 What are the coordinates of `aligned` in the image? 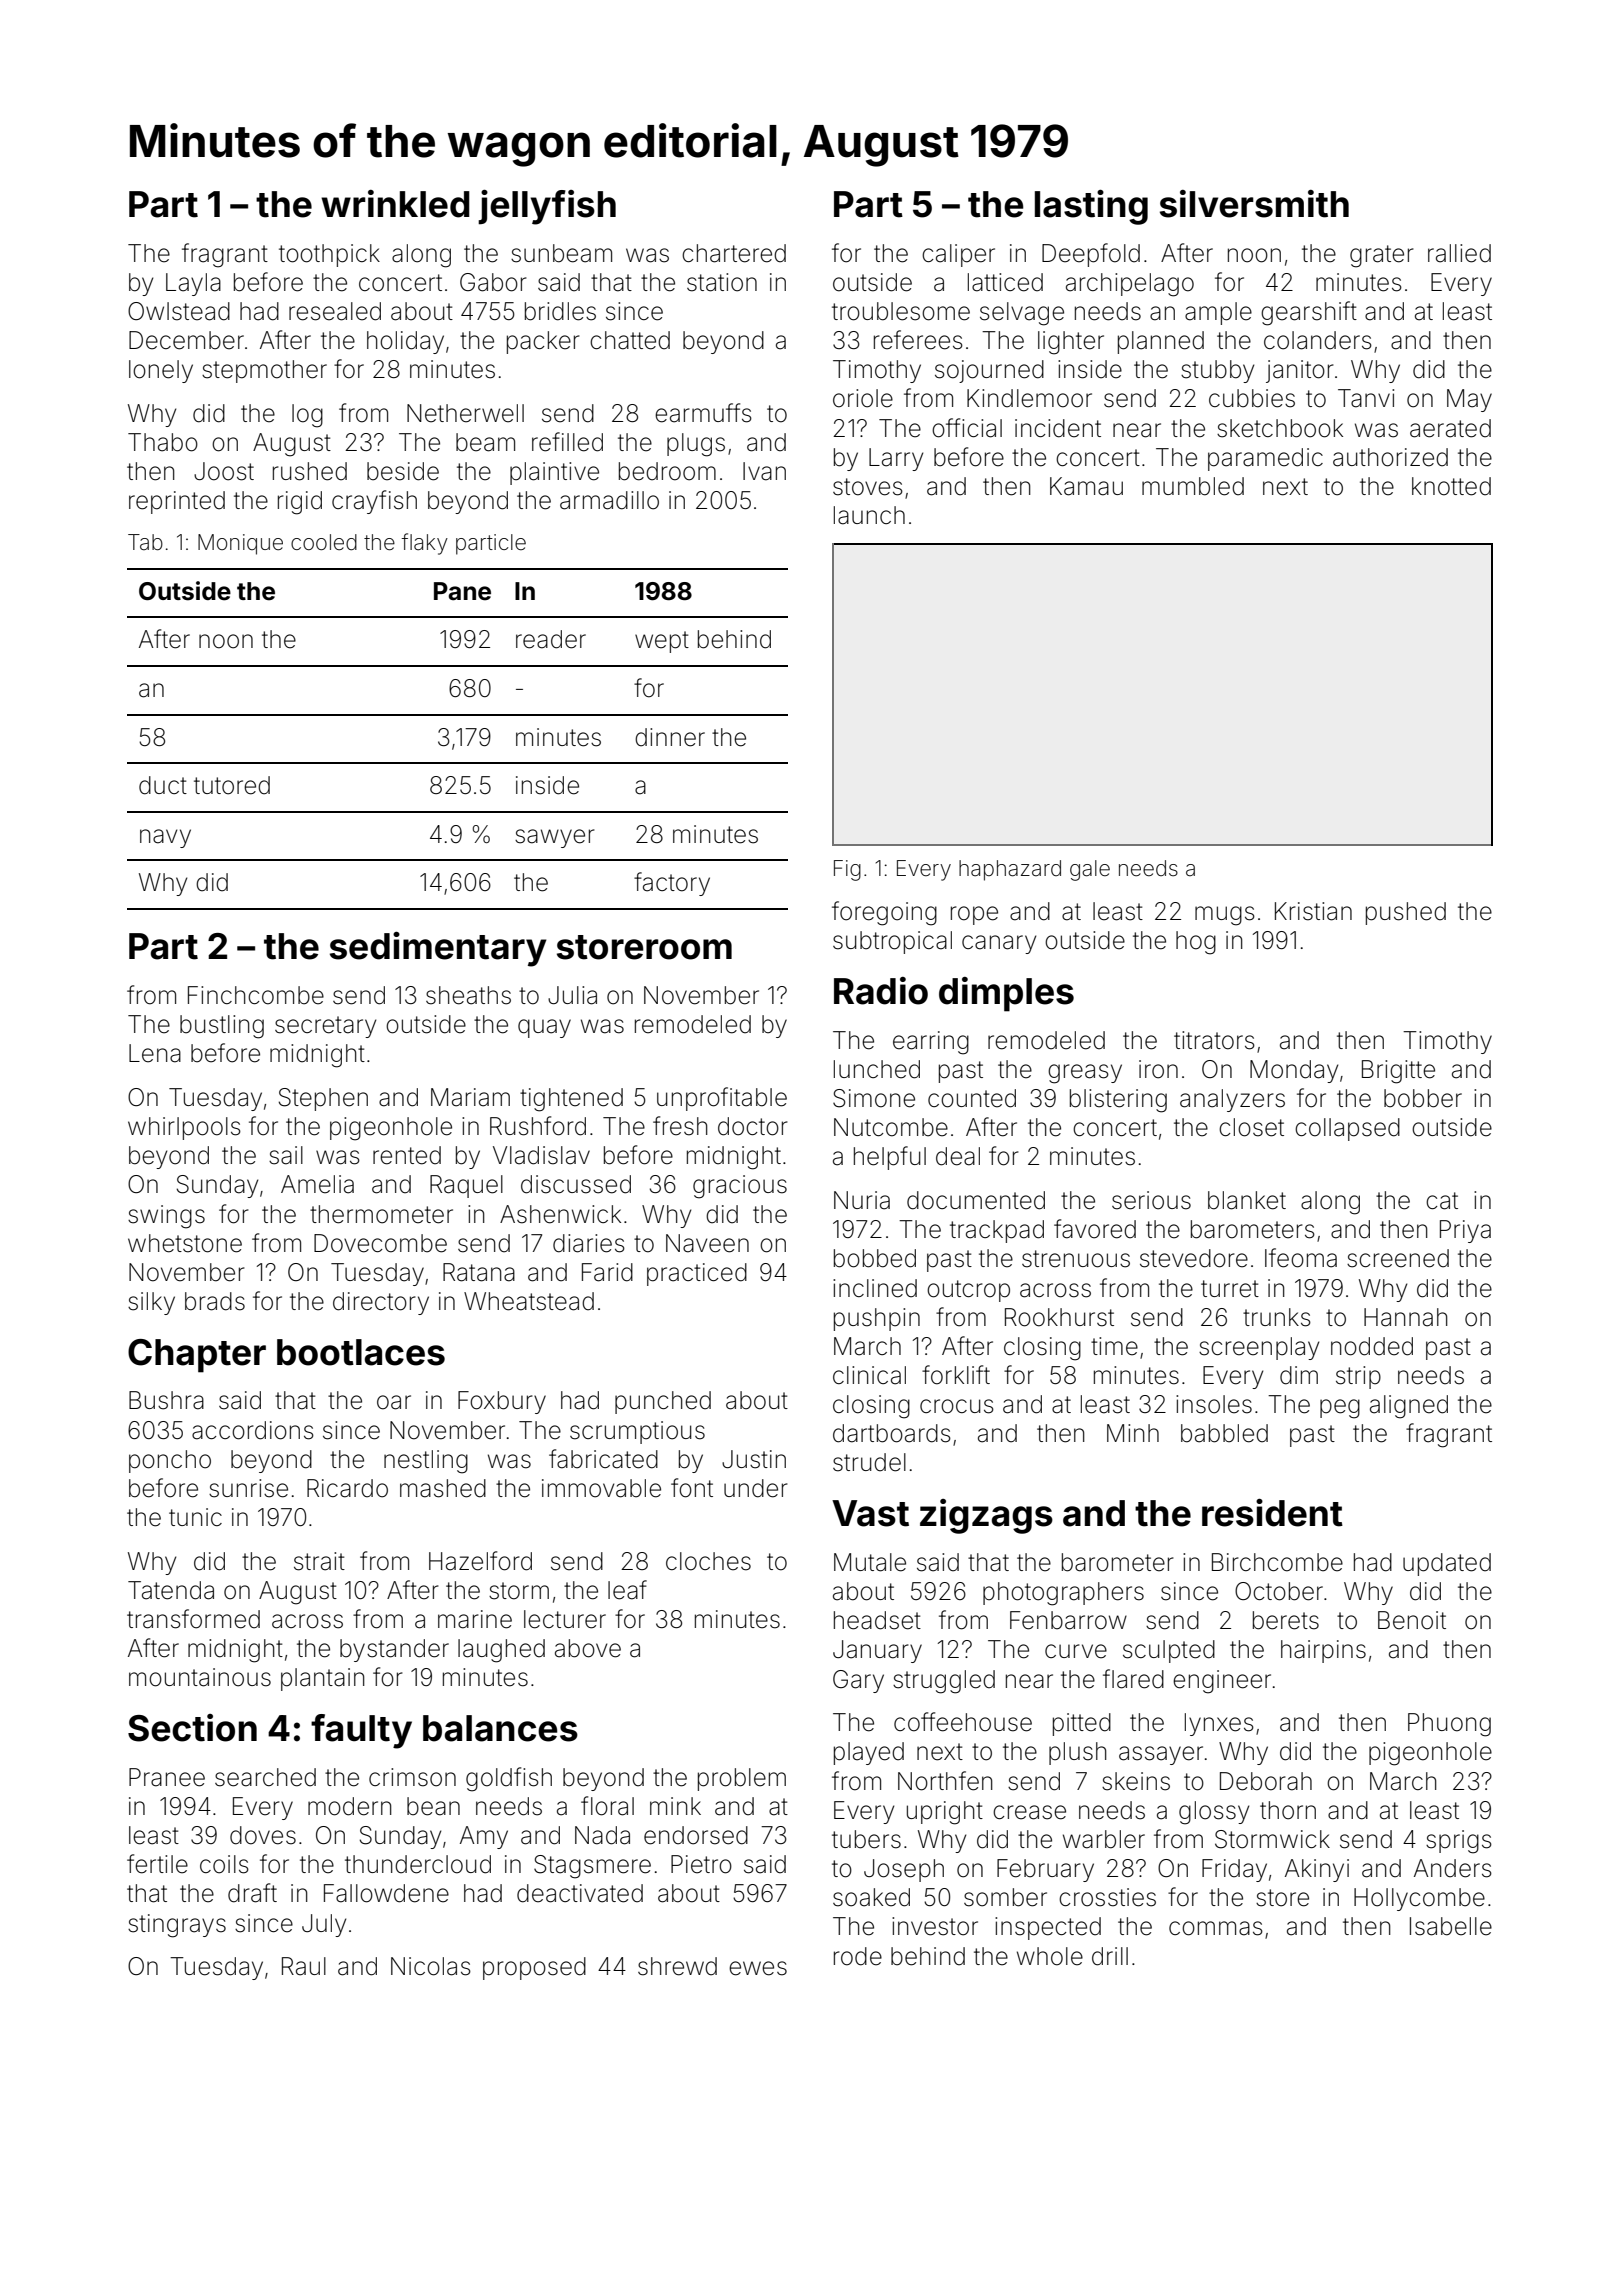 It's located at (1409, 1407).
